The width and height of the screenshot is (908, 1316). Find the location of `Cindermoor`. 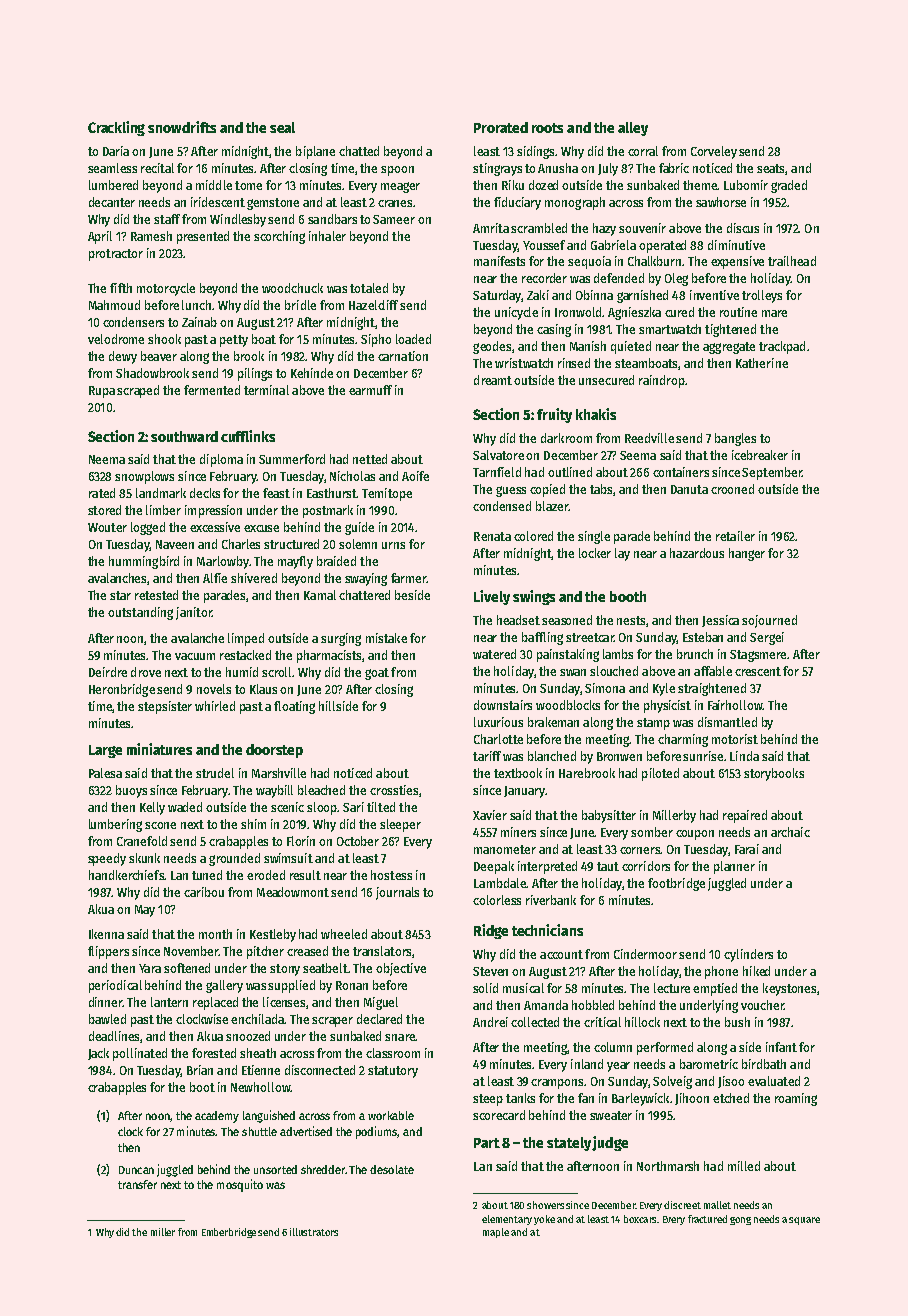

Cindermoor is located at coordinates (645, 954).
